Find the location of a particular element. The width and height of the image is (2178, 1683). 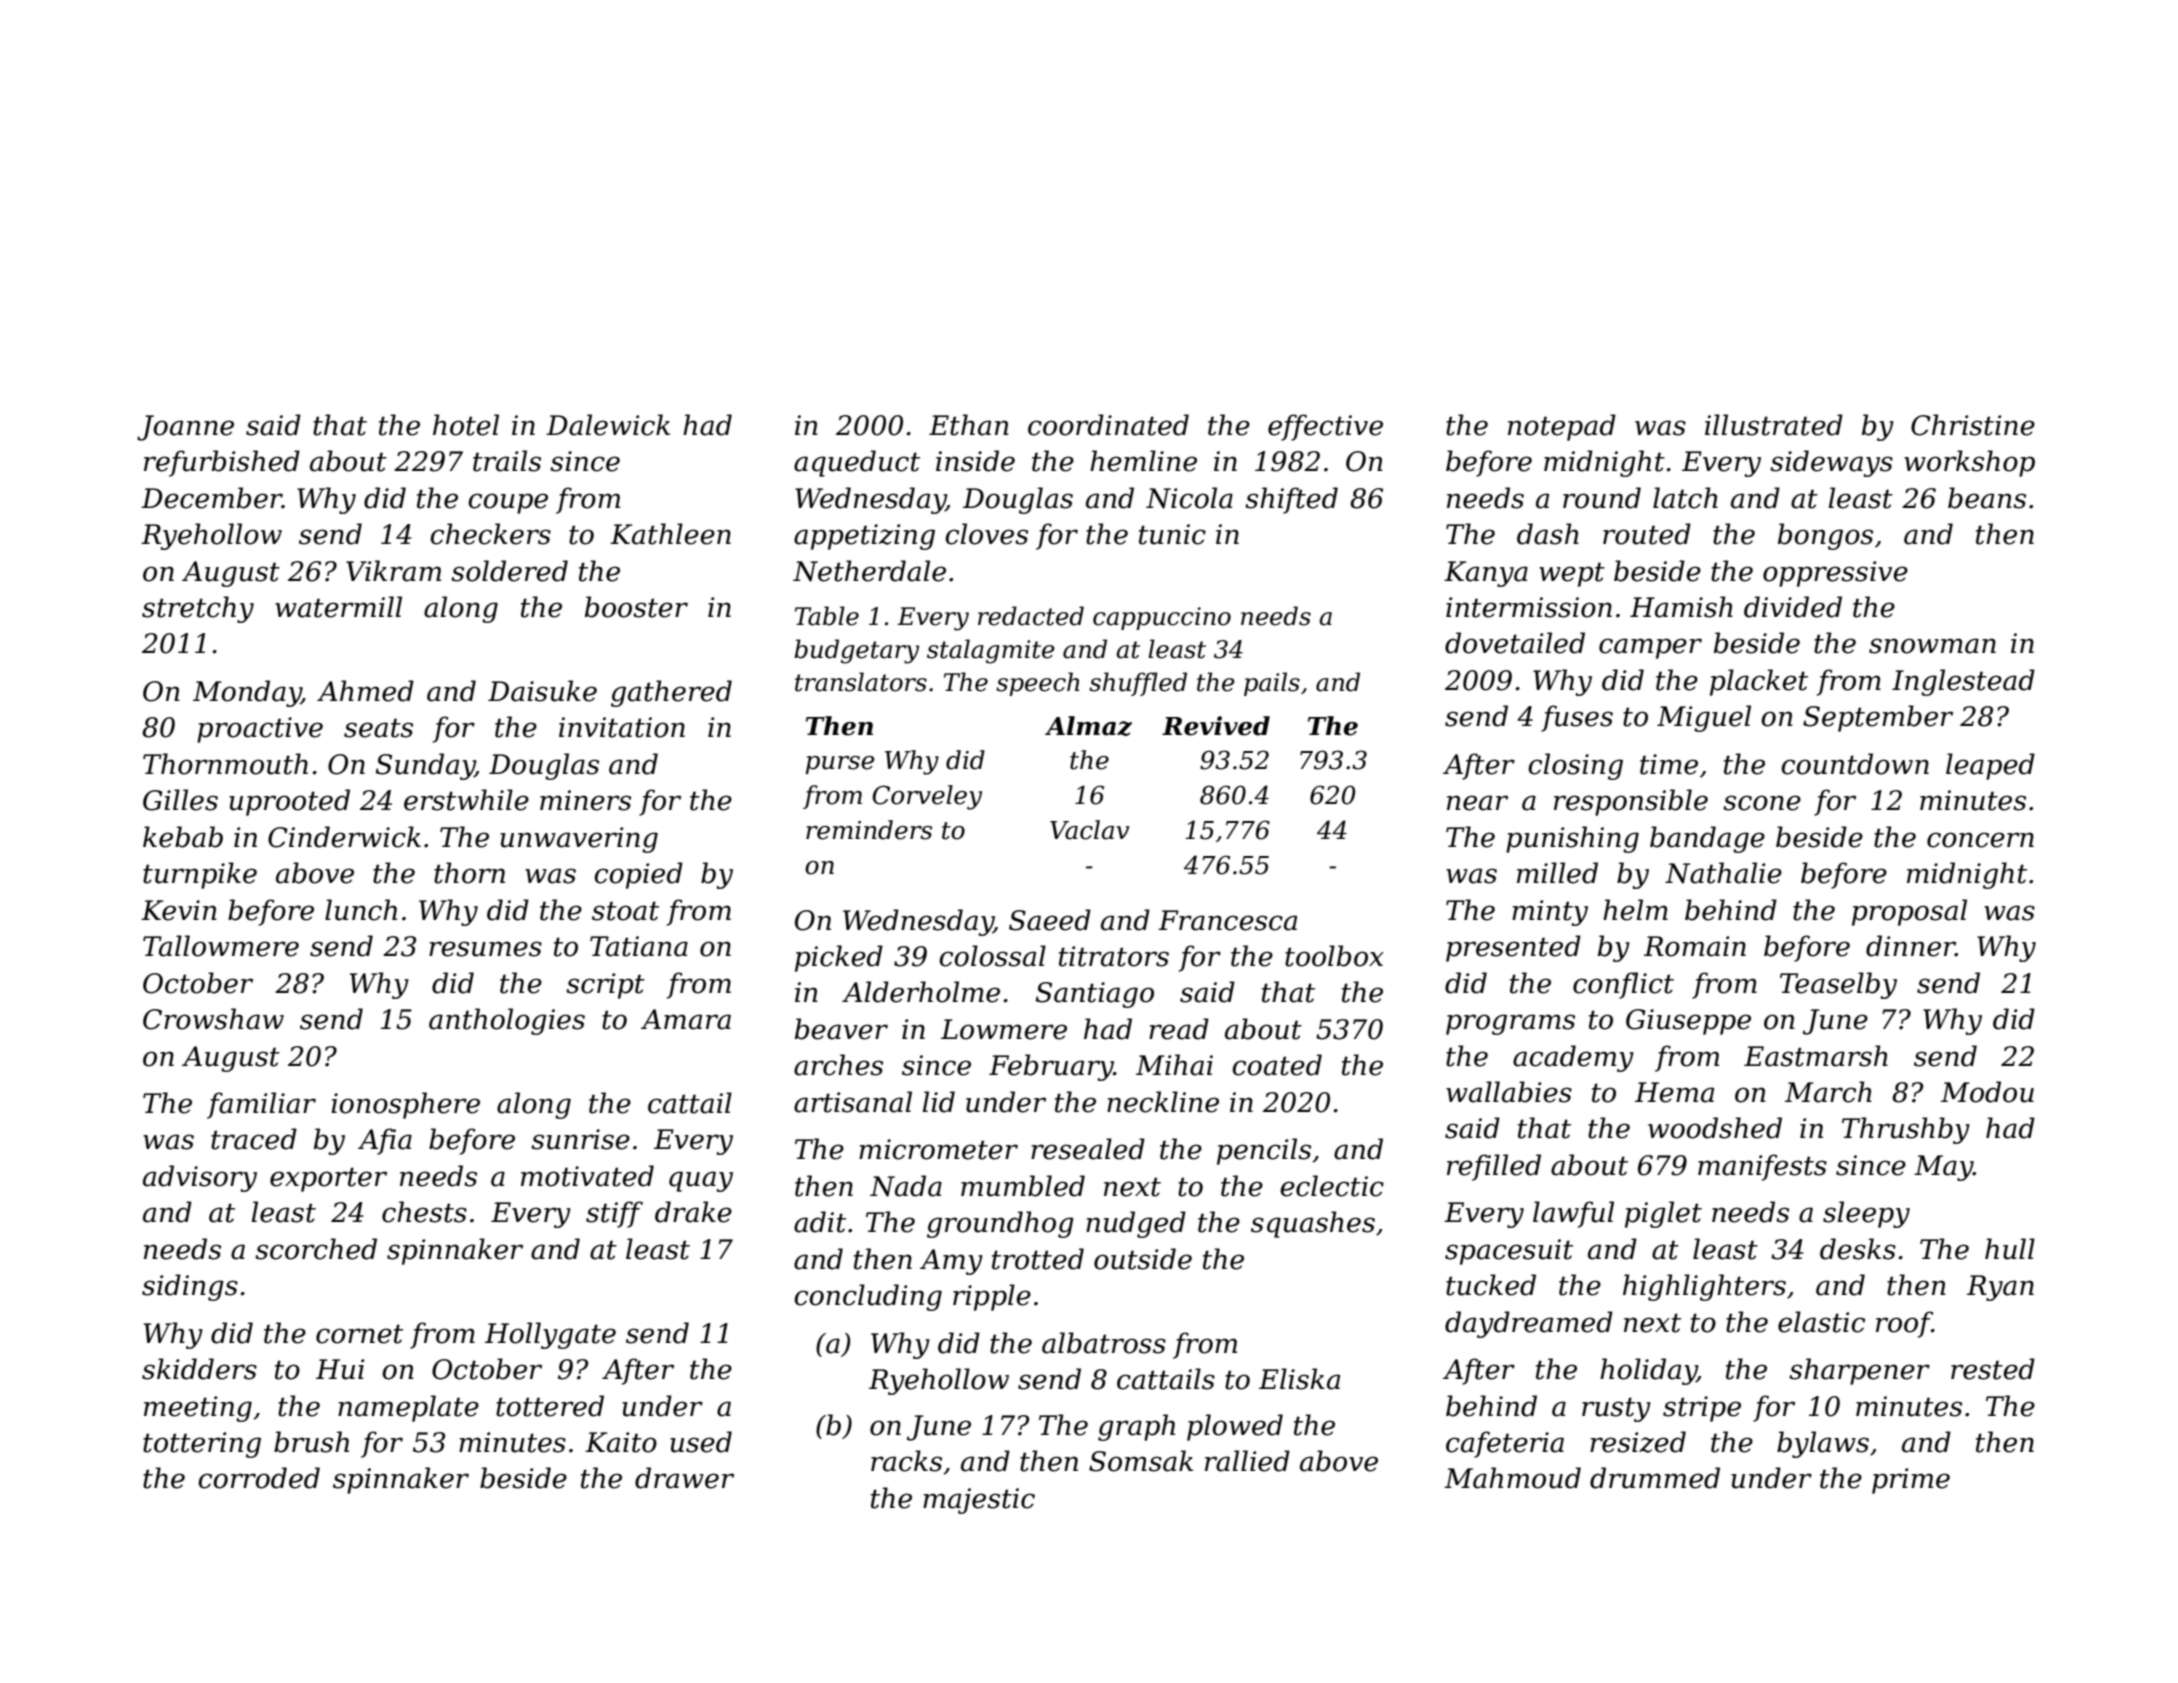

Dalewick is located at coordinates (608, 425).
